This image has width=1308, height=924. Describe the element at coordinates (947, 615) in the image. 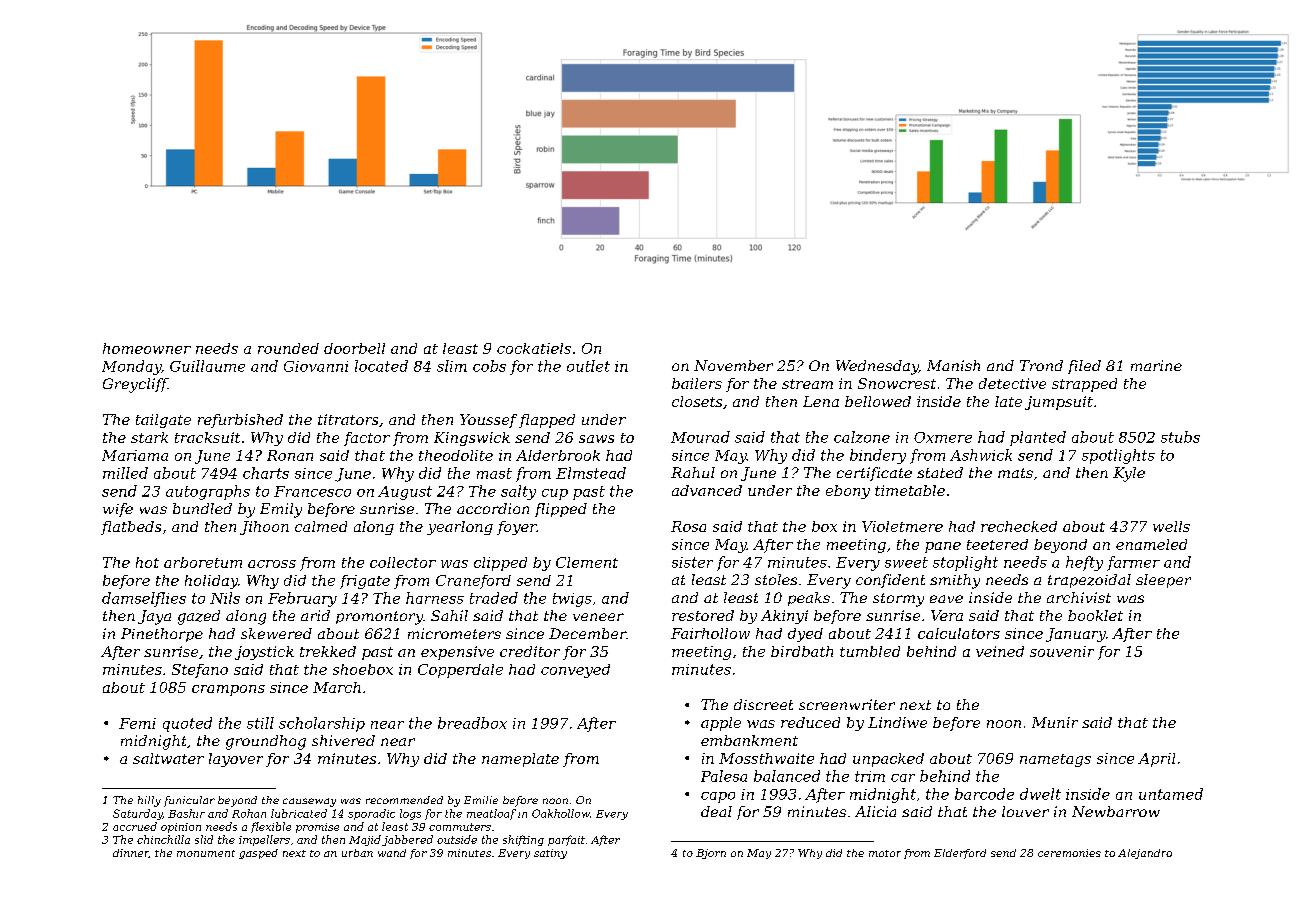

I see `Vera` at that location.
